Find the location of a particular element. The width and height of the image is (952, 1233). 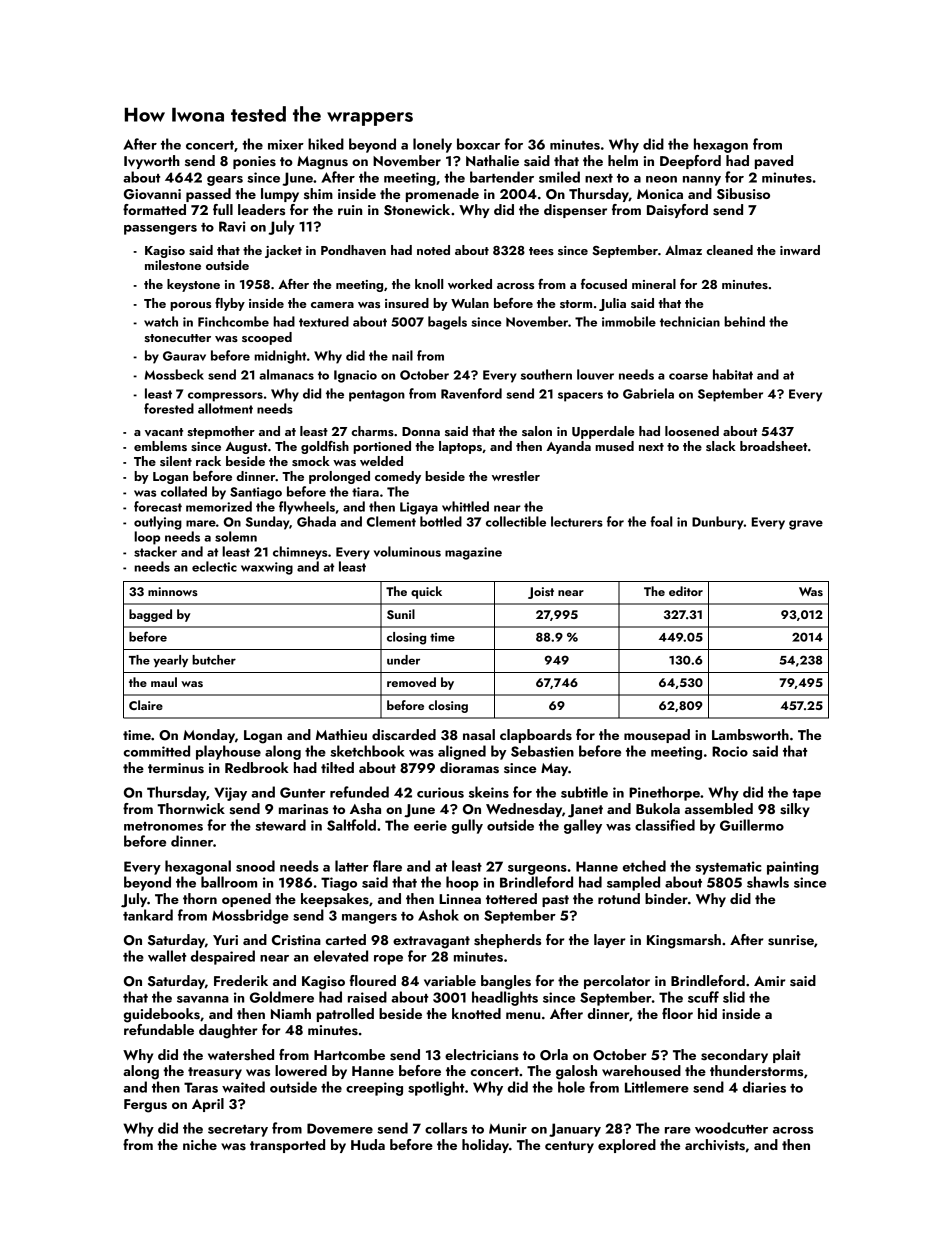

Janet is located at coordinates (585, 811).
